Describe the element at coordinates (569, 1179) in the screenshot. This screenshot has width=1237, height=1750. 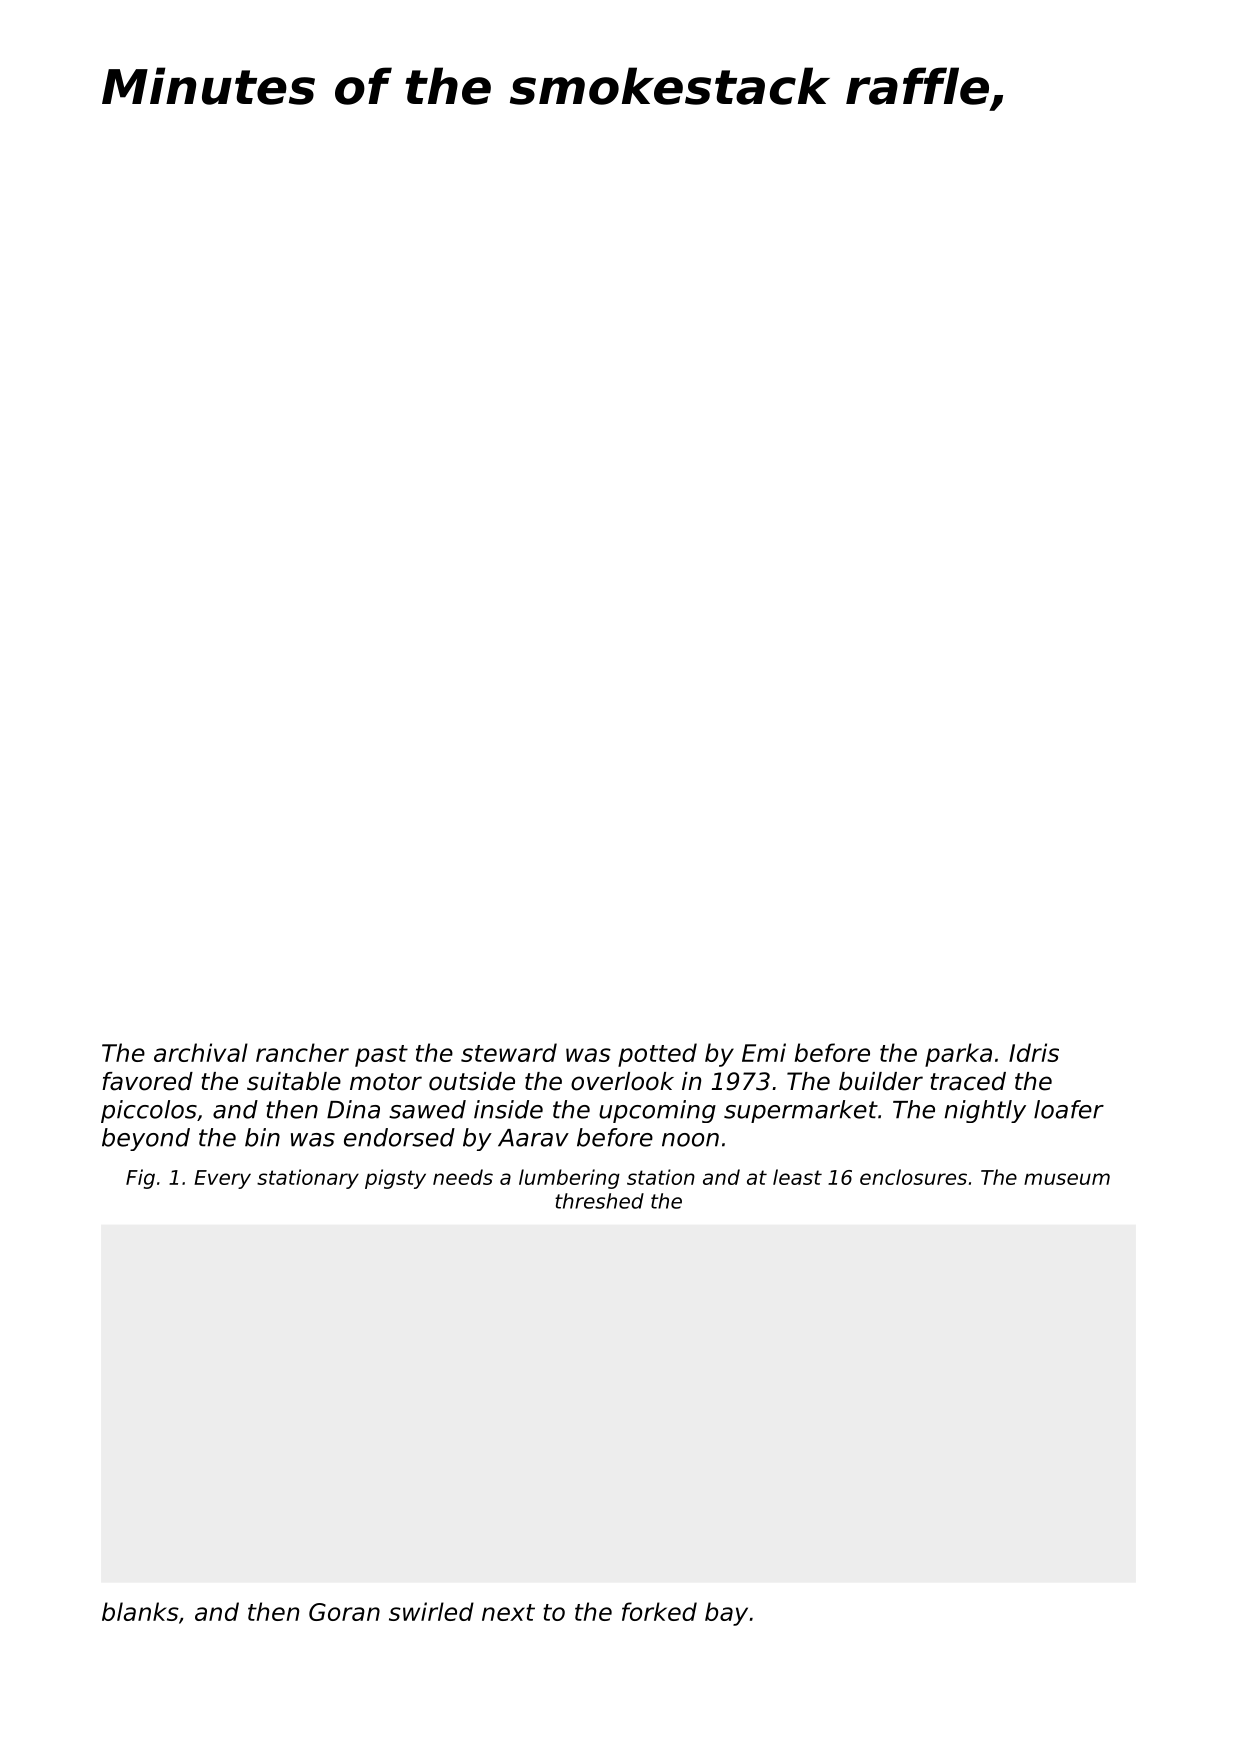
I see `lumbering` at that location.
